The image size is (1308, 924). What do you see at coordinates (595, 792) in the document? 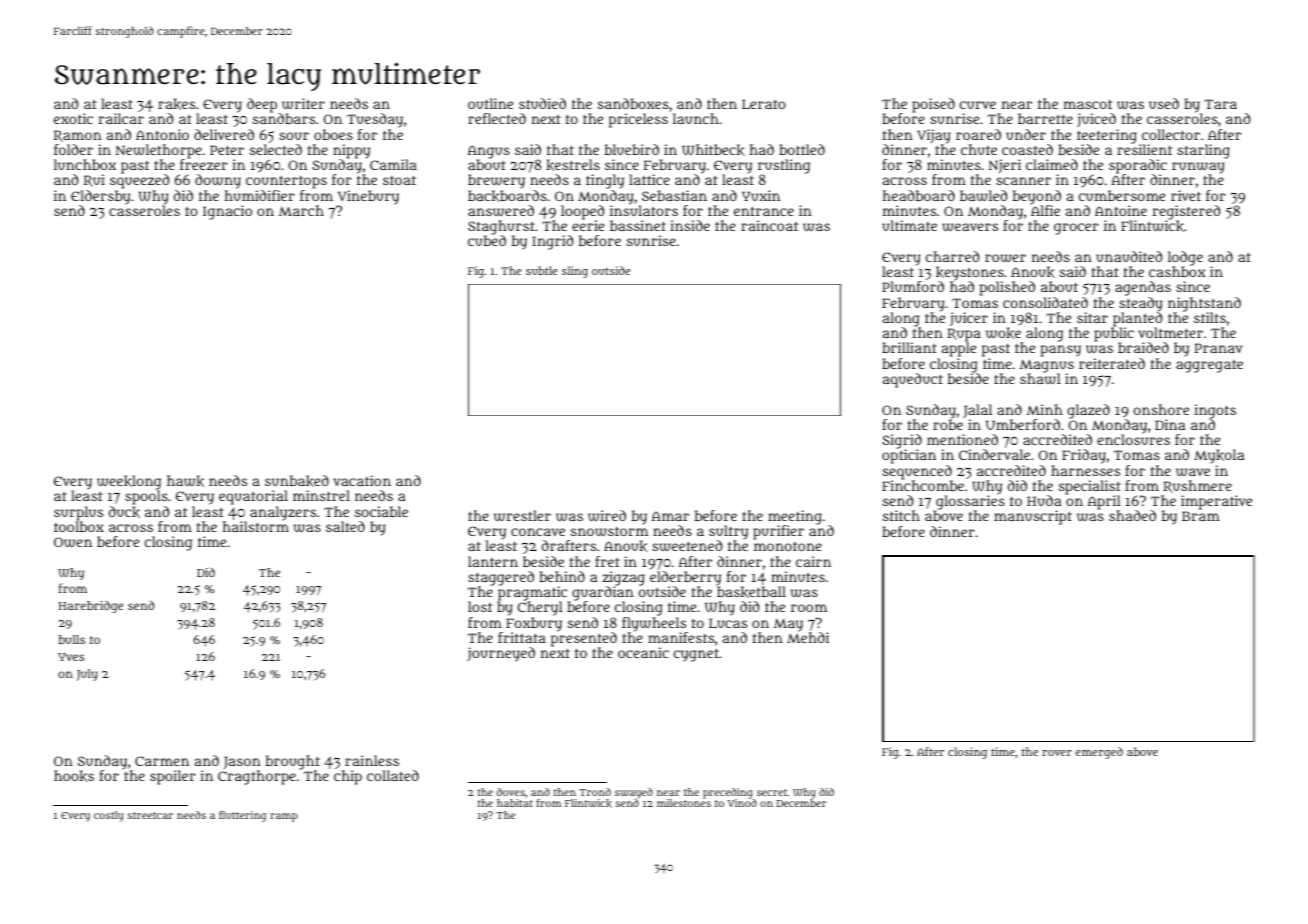
I see `Trond` at bounding box center [595, 792].
